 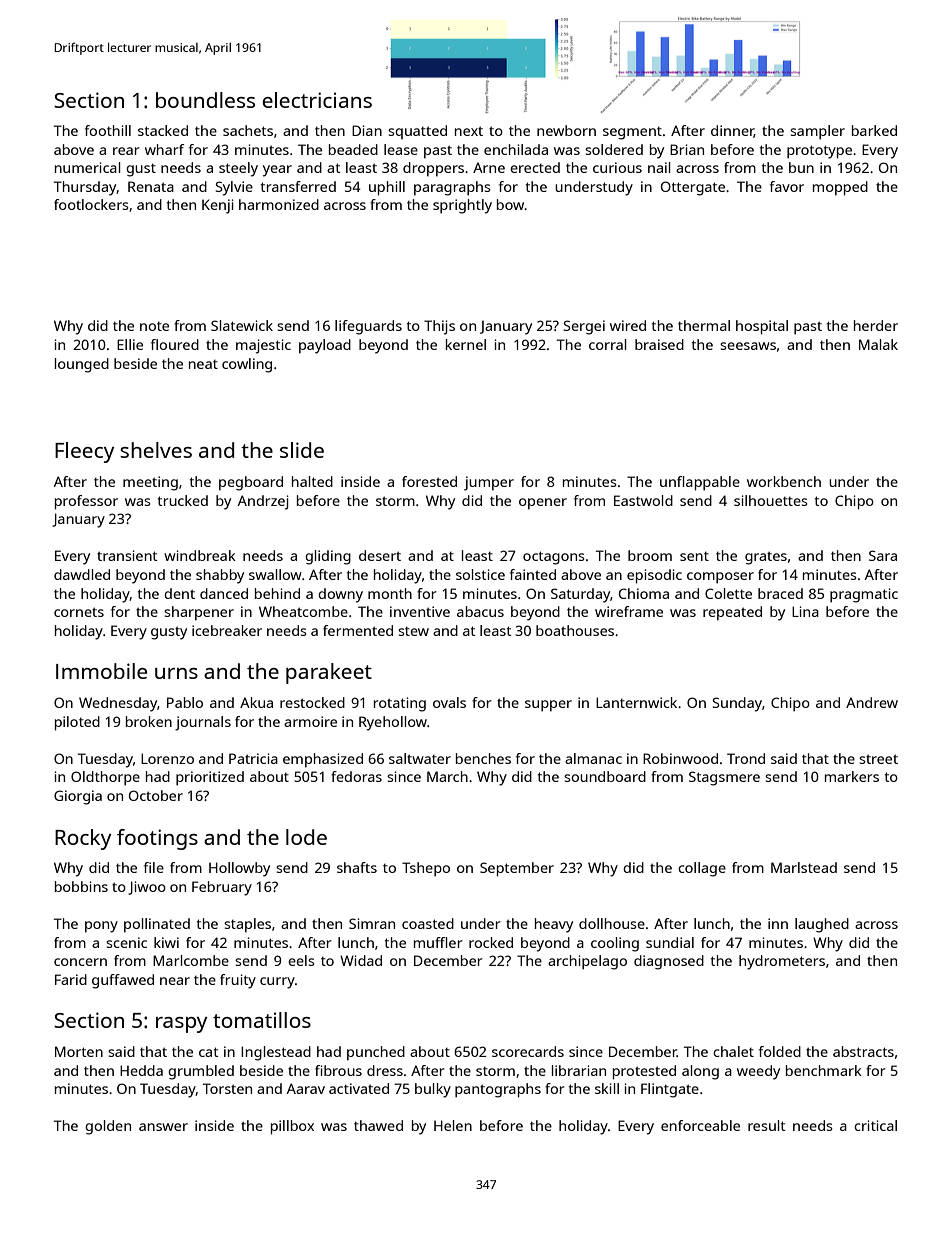 I want to click on sampler, so click(x=817, y=132).
